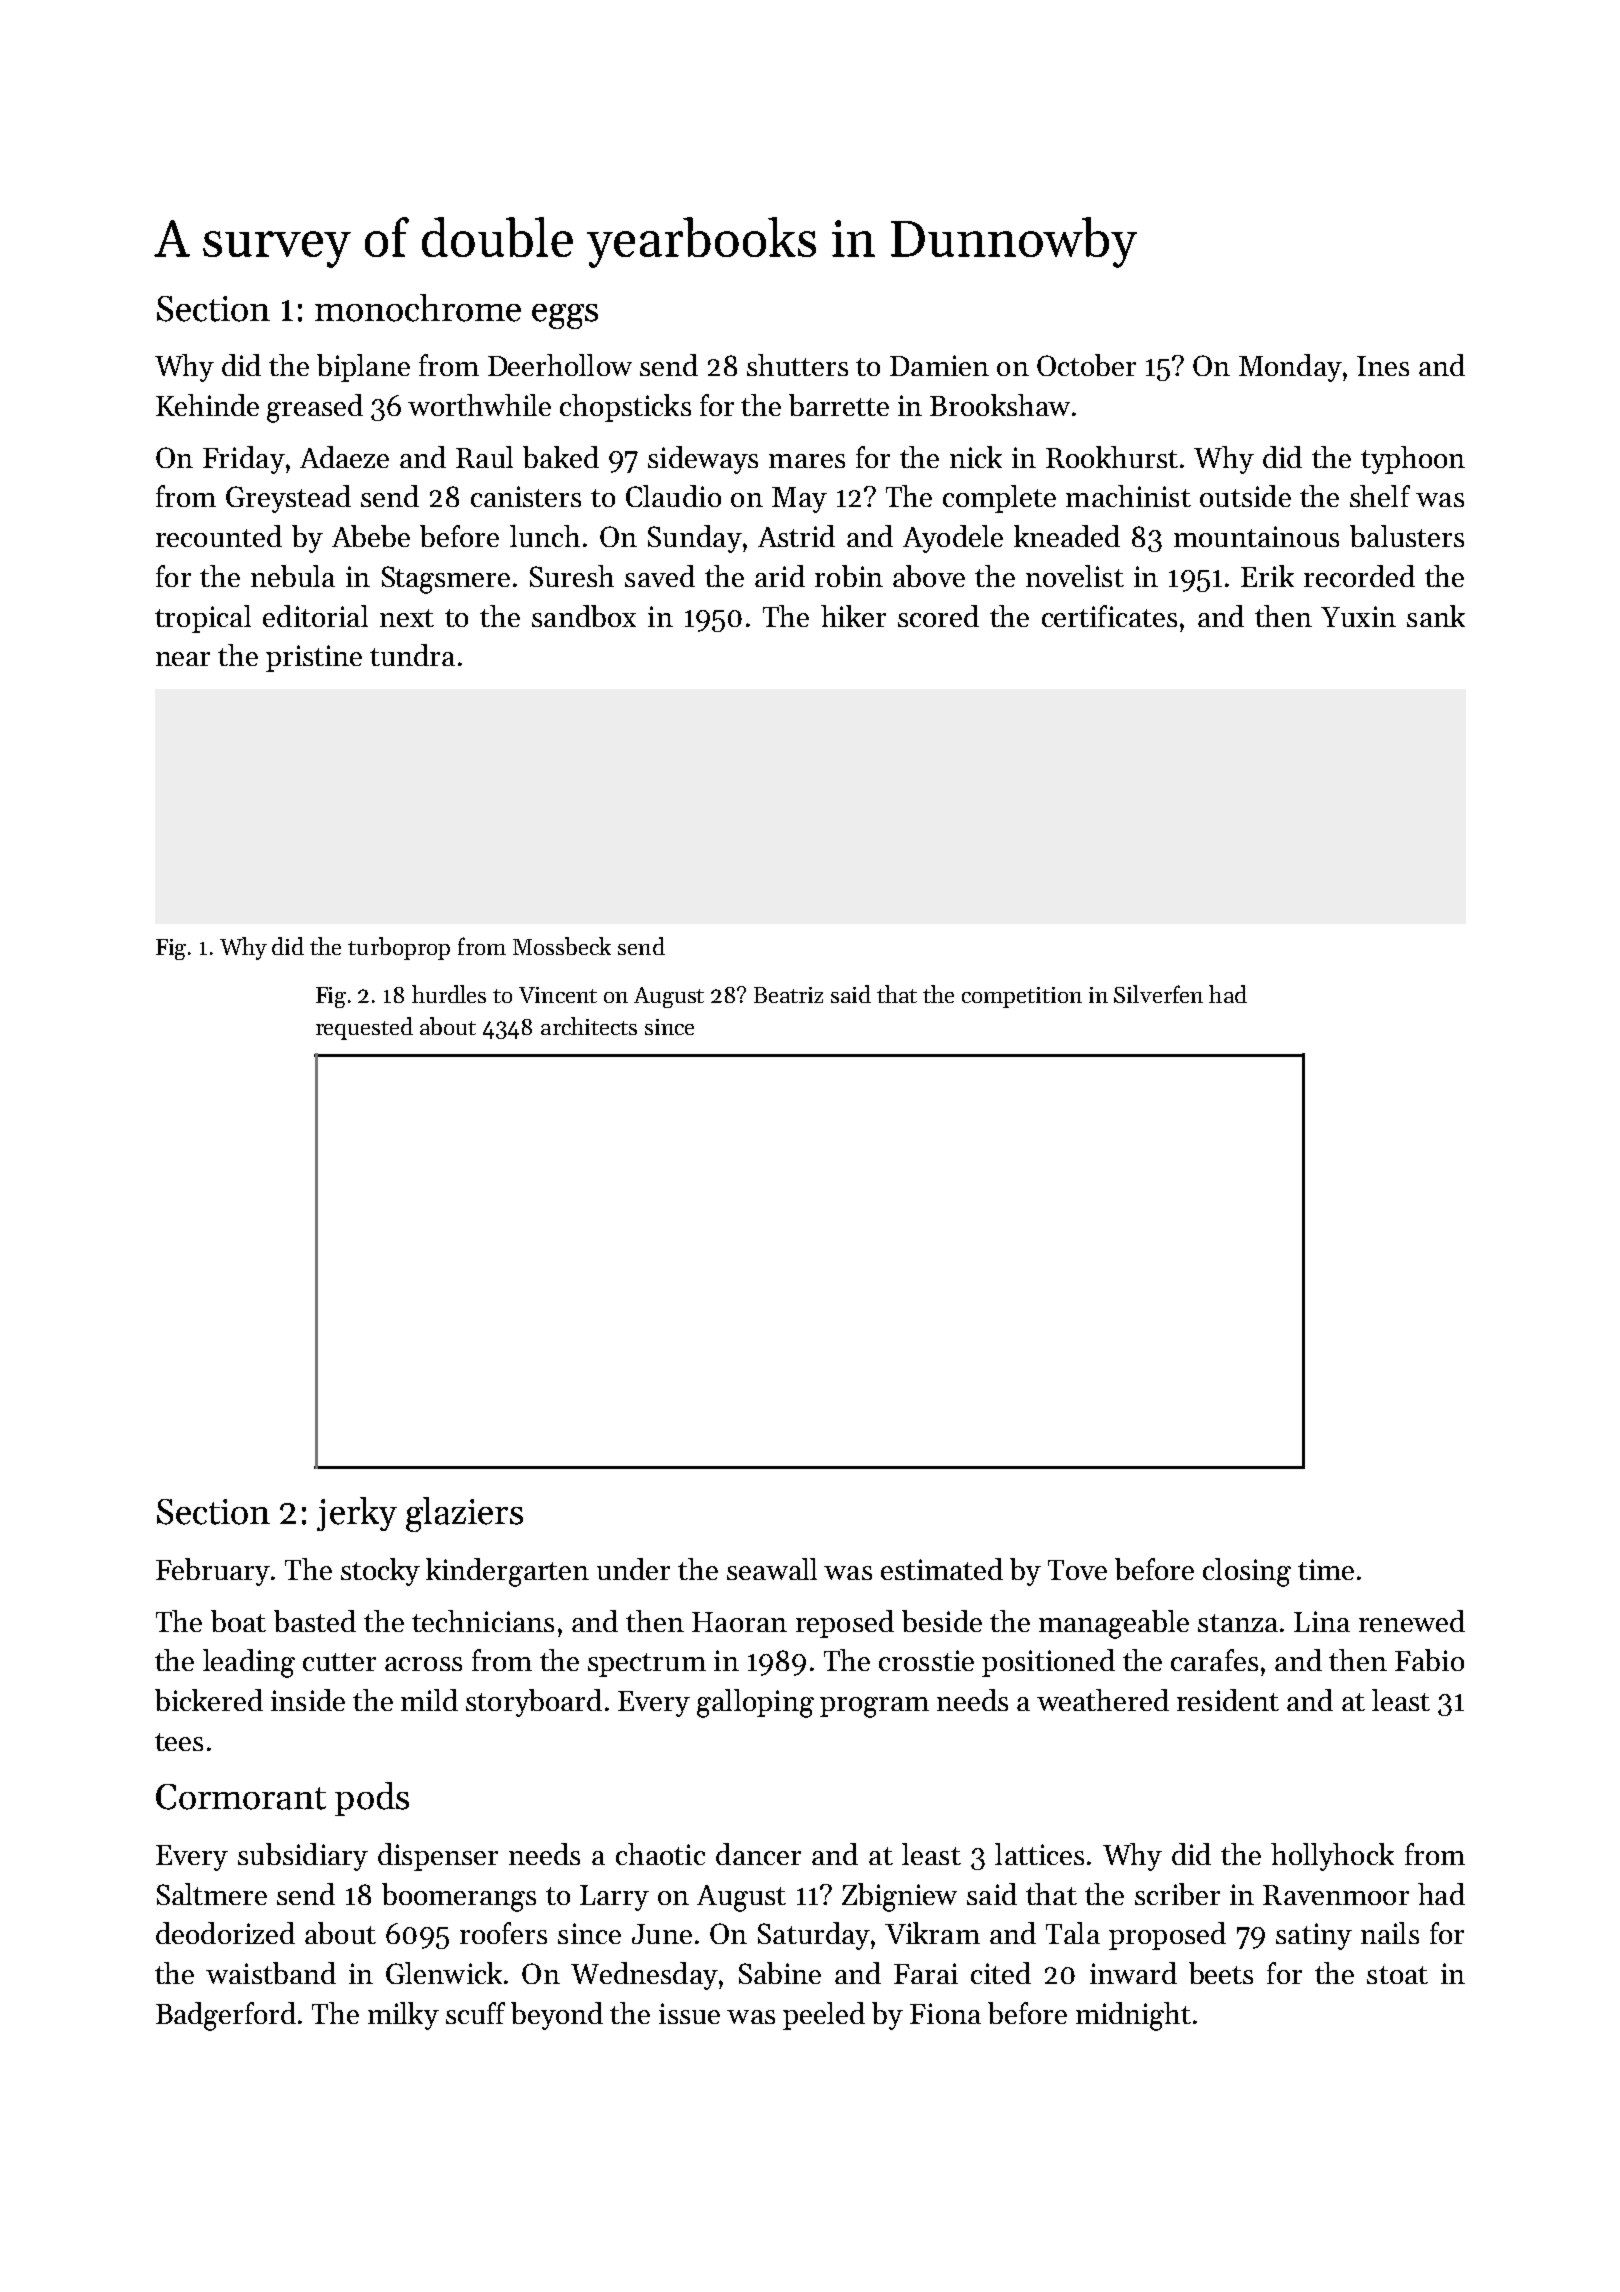  What do you see at coordinates (207, 405) in the image?
I see `Kehinde` at bounding box center [207, 405].
